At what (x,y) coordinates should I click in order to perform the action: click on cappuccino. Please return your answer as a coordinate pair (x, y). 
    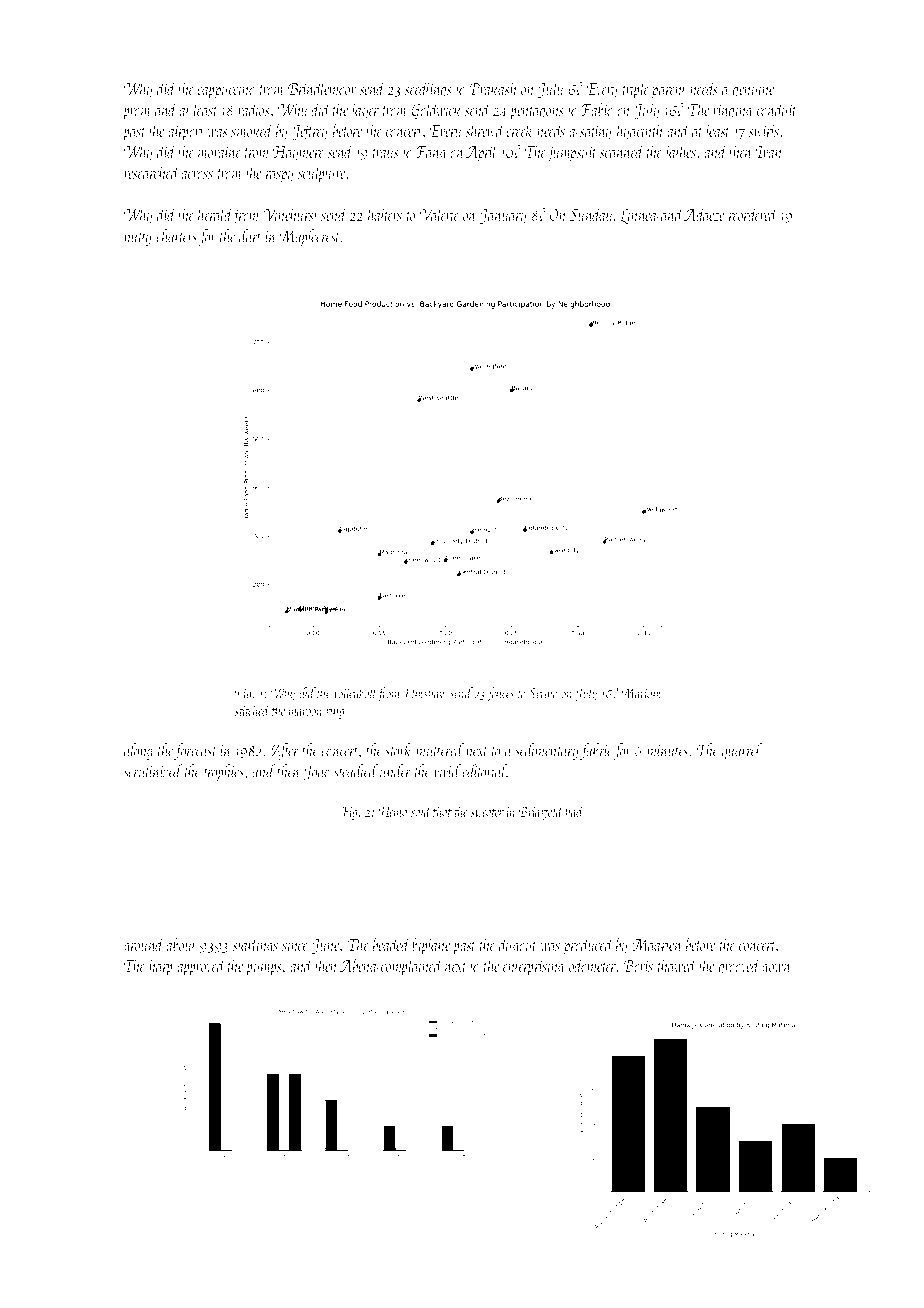
    Looking at the image, I should click on (226, 91).
